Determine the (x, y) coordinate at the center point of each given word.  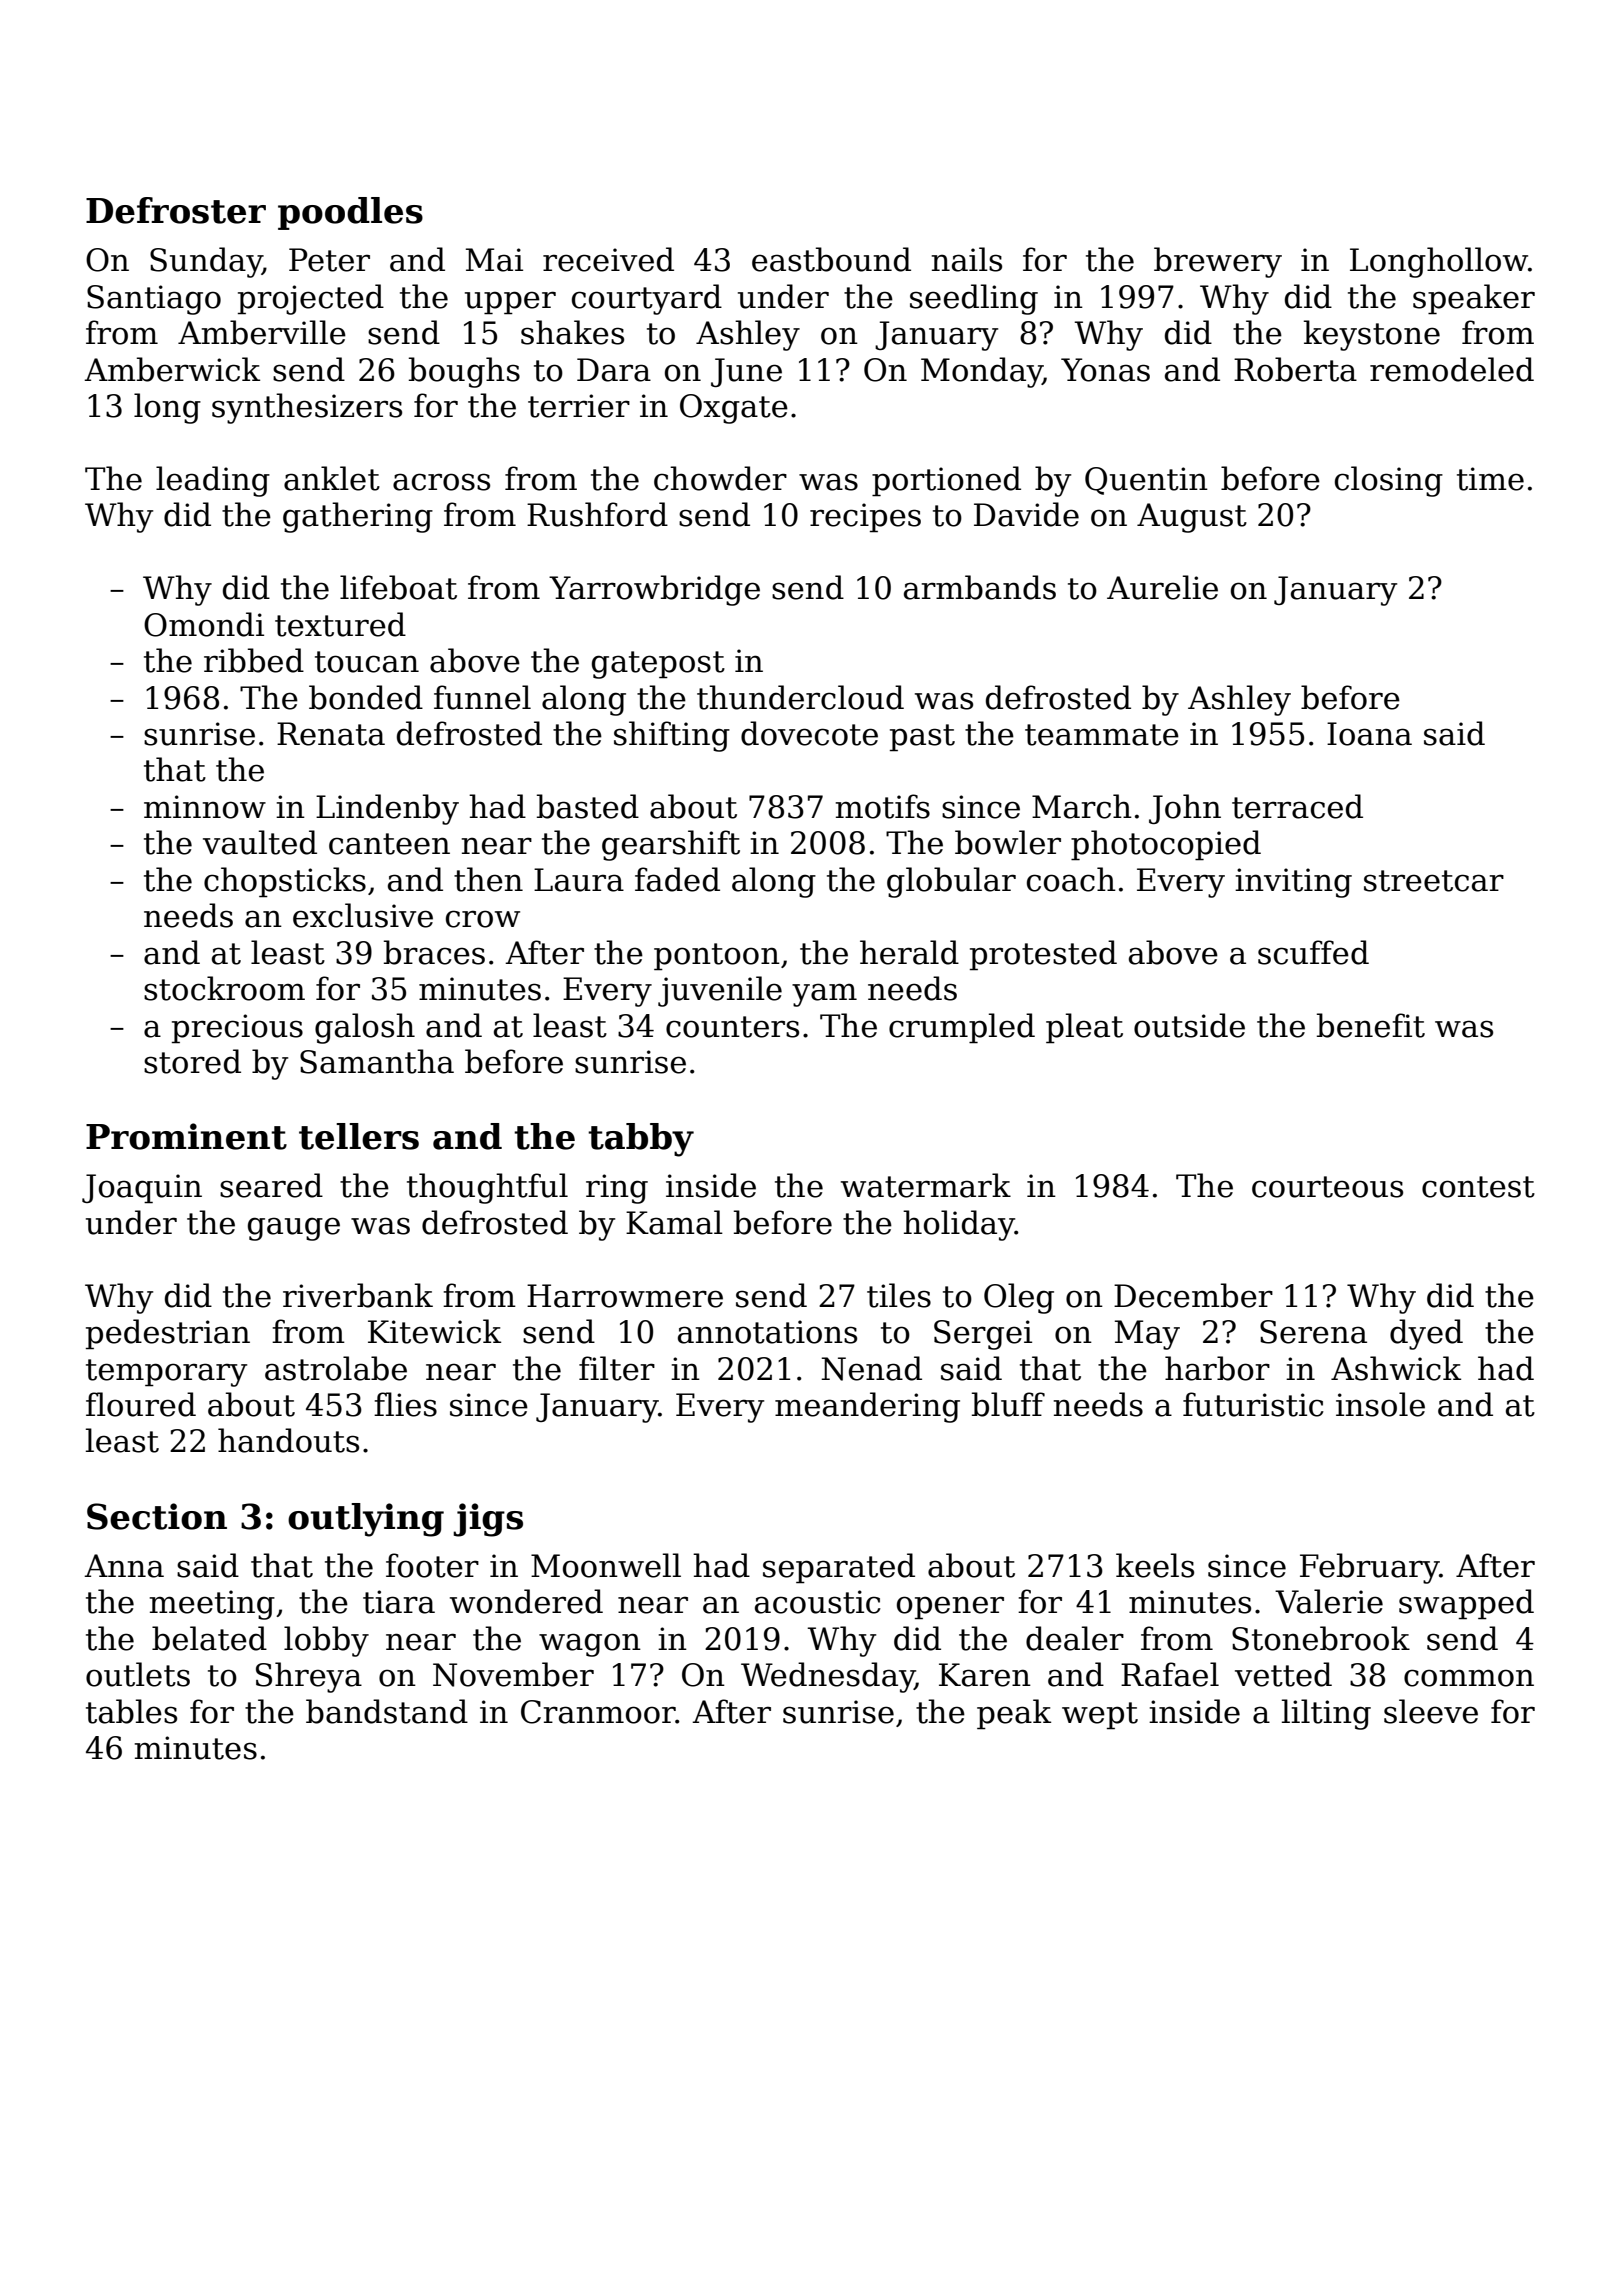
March (1082, 806)
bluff (1008, 1404)
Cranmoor (598, 1712)
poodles (350, 213)
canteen (389, 844)
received (608, 259)
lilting (1326, 1714)
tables (131, 1711)
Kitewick (434, 1331)
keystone (1372, 335)
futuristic (1253, 1404)
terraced (1297, 806)
